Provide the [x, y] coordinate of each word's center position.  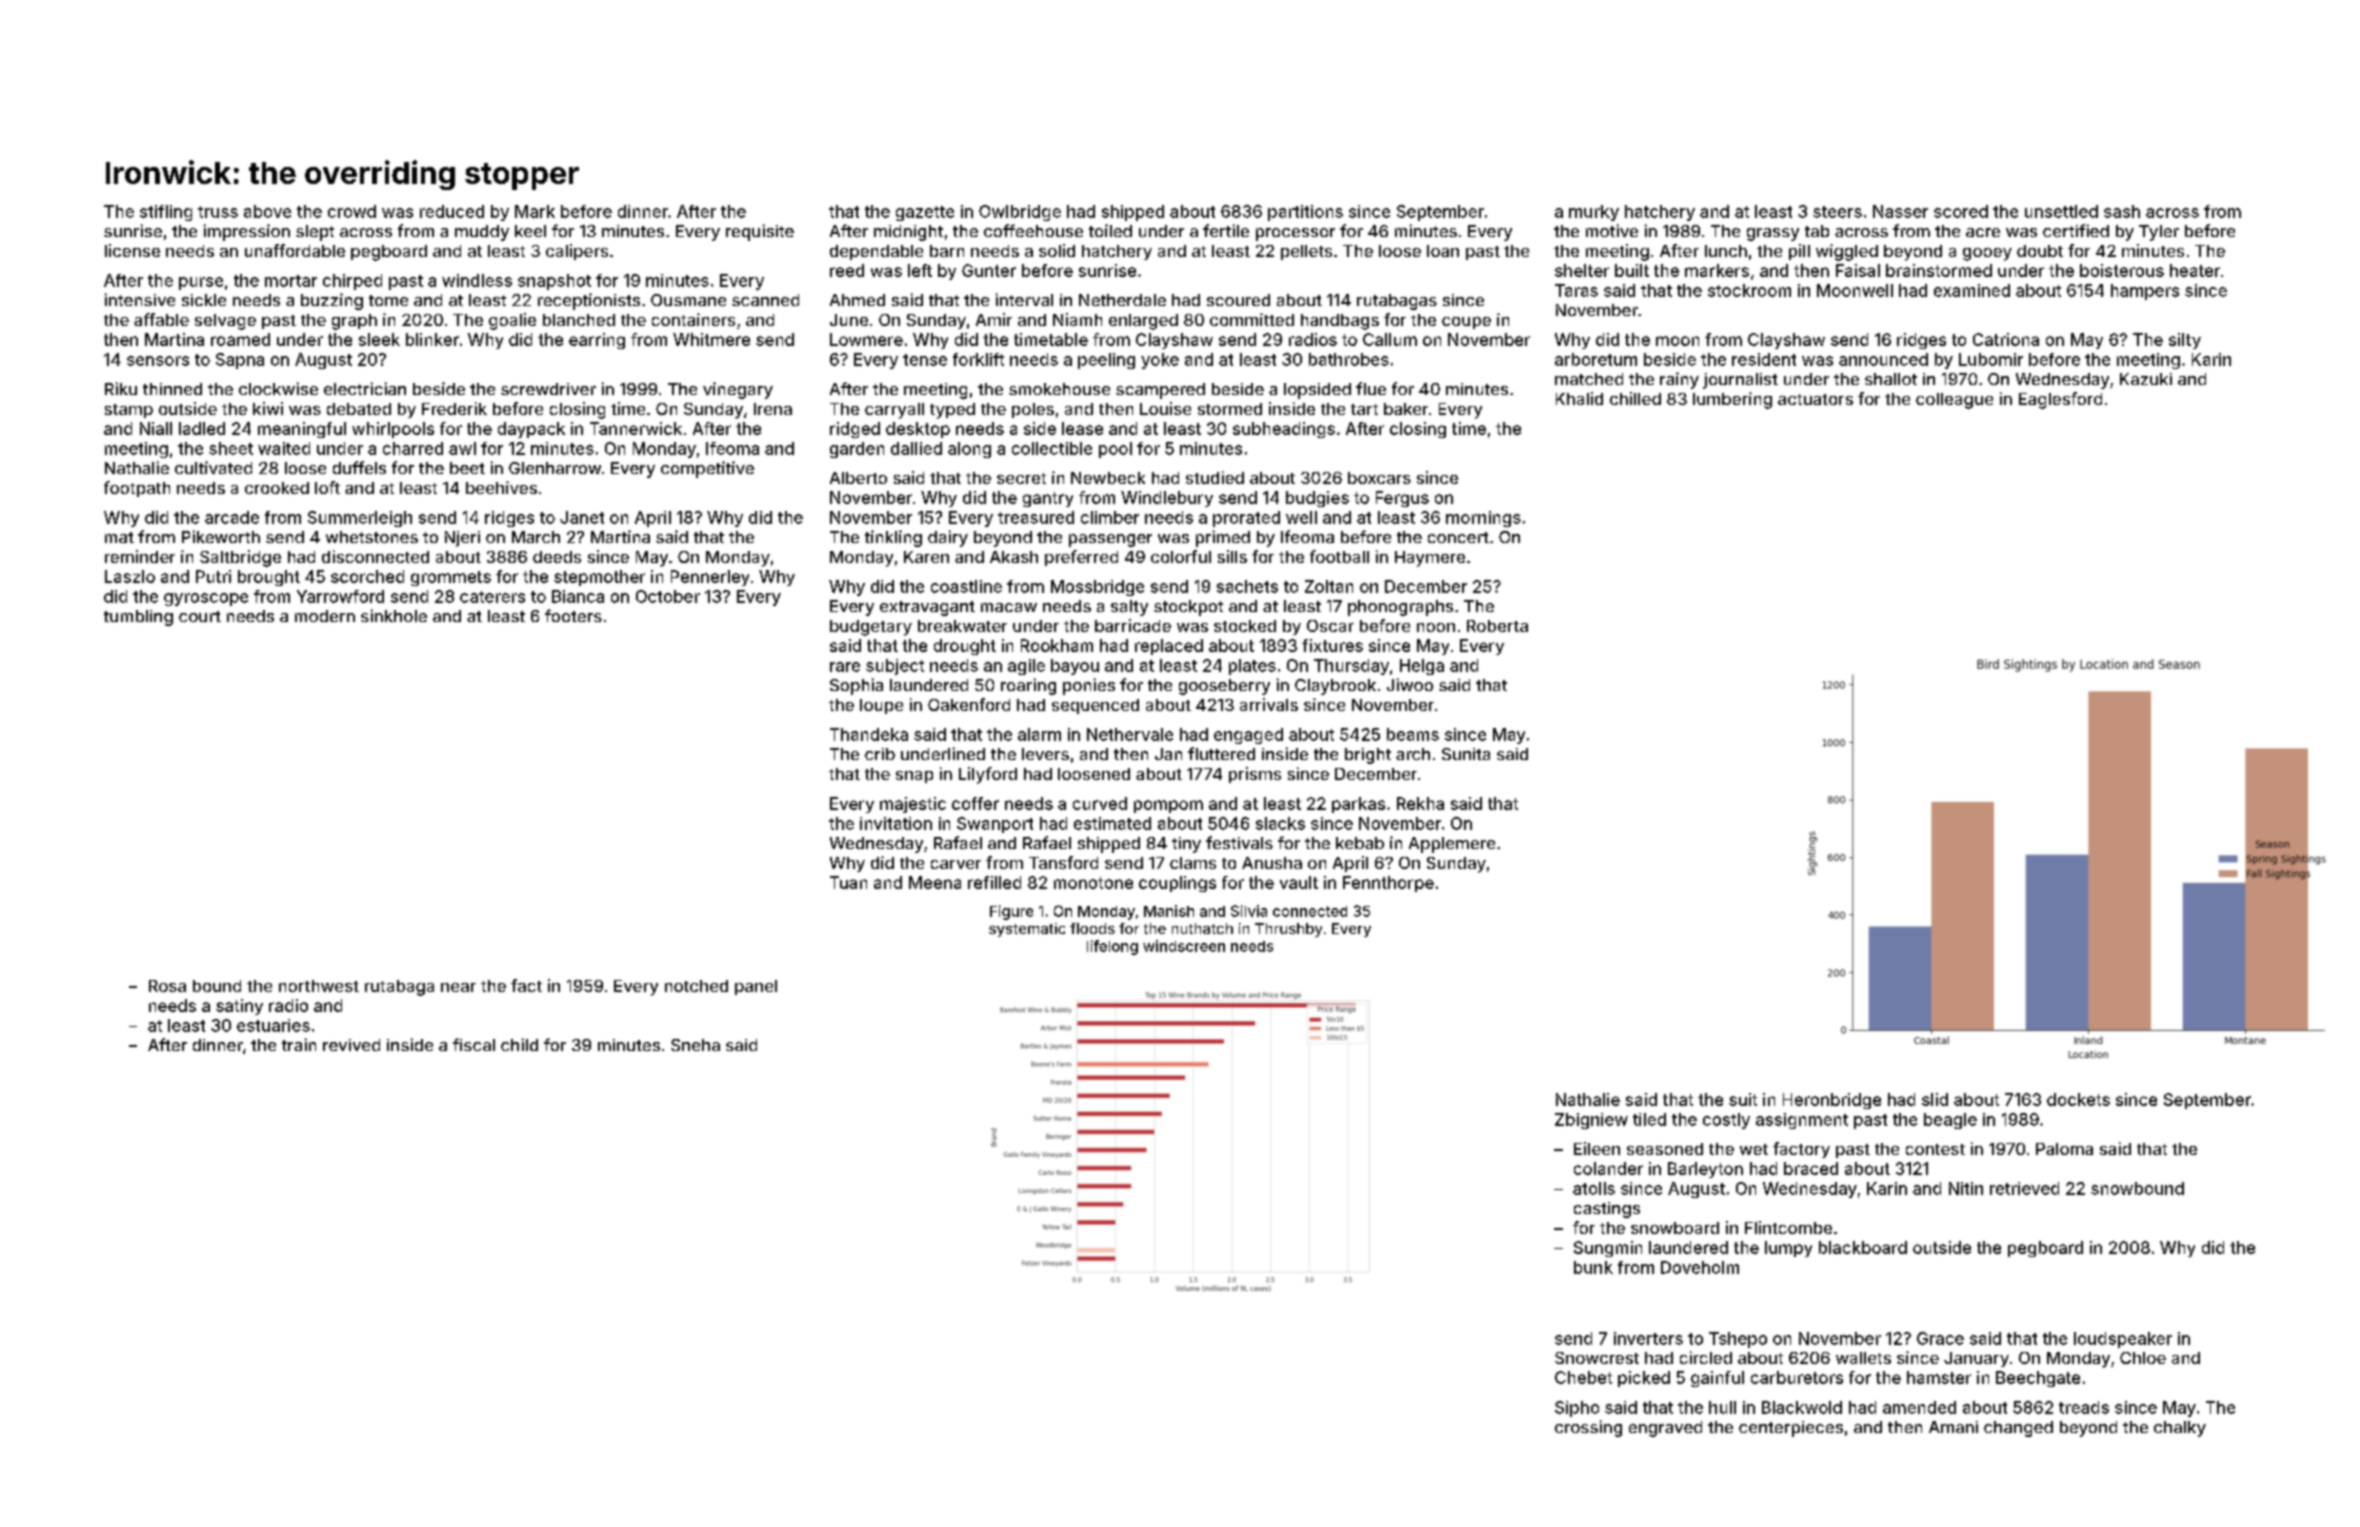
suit [1743, 1099]
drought [965, 647]
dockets [2078, 1099]
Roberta [1497, 626]
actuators [1815, 399]
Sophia [856, 686]
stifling [166, 213]
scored [1961, 211]
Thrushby [1288, 930]
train [299, 1044]
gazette [925, 213]
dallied [916, 448]
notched [696, 986]
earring [597, 341]
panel [756, 987]
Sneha [695, 1045]
